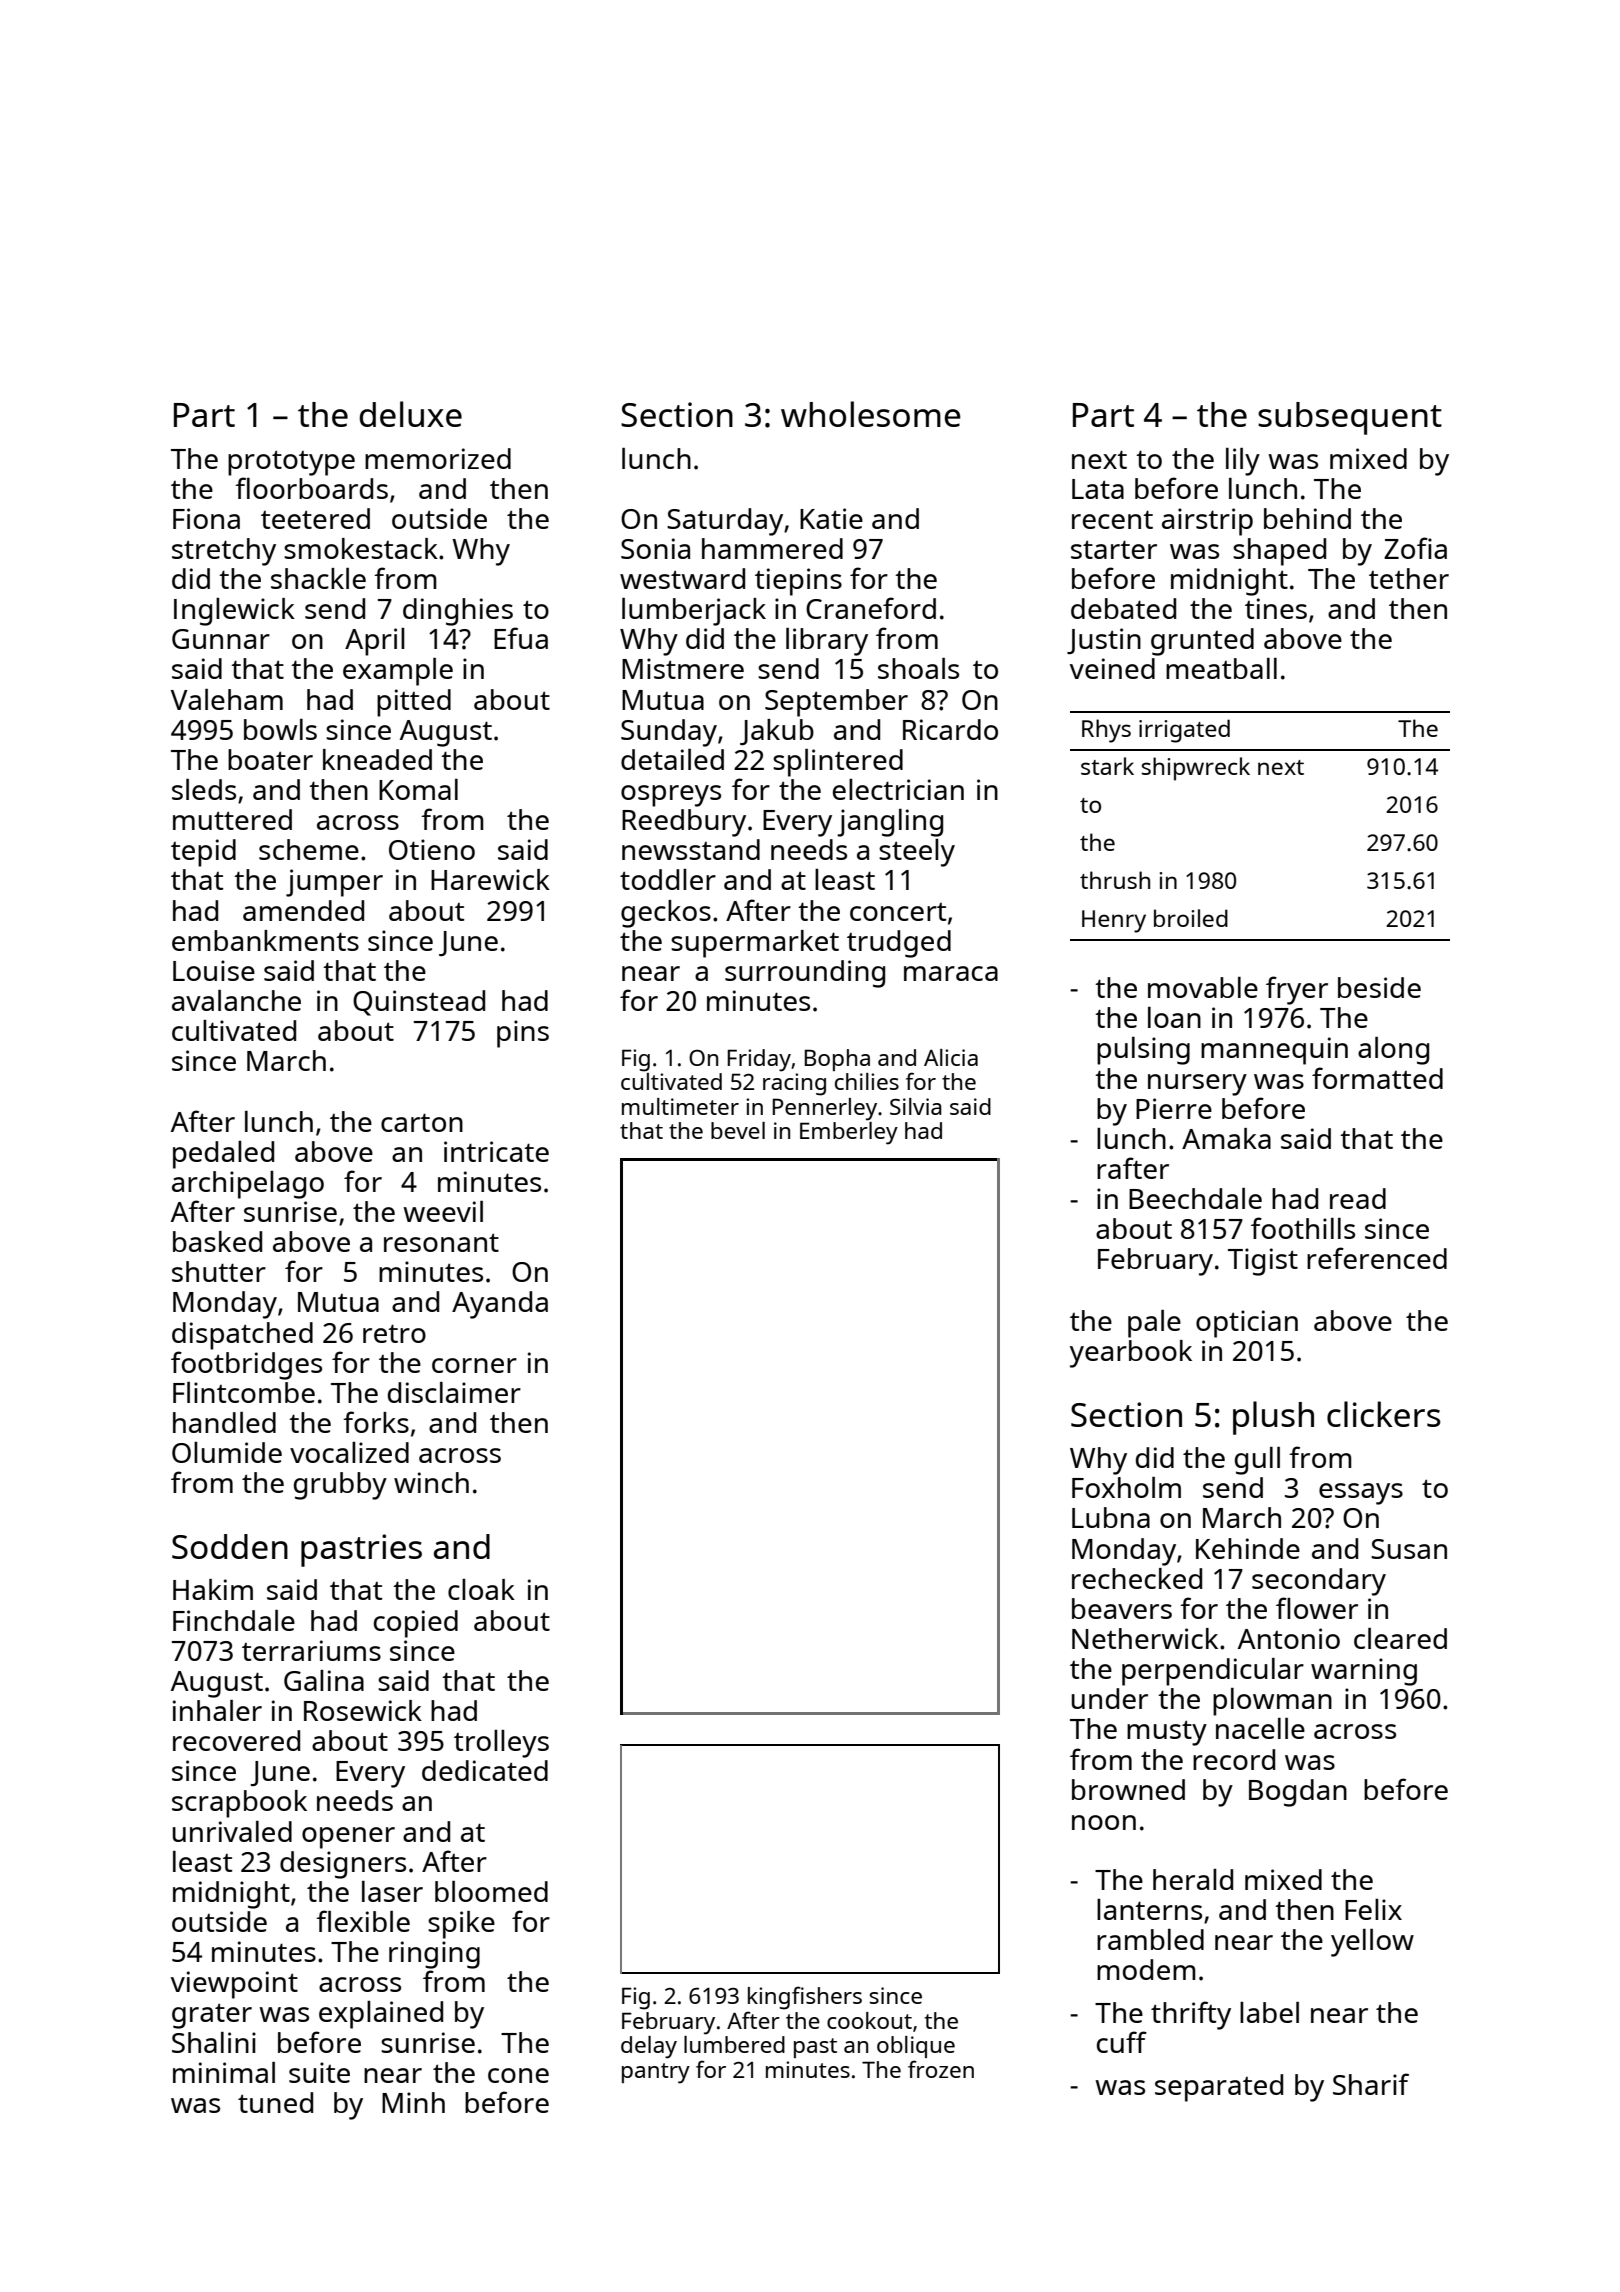  Describe the element at coordinates (1377, 1258) in the screenshot. I see `referenced` at that location.
